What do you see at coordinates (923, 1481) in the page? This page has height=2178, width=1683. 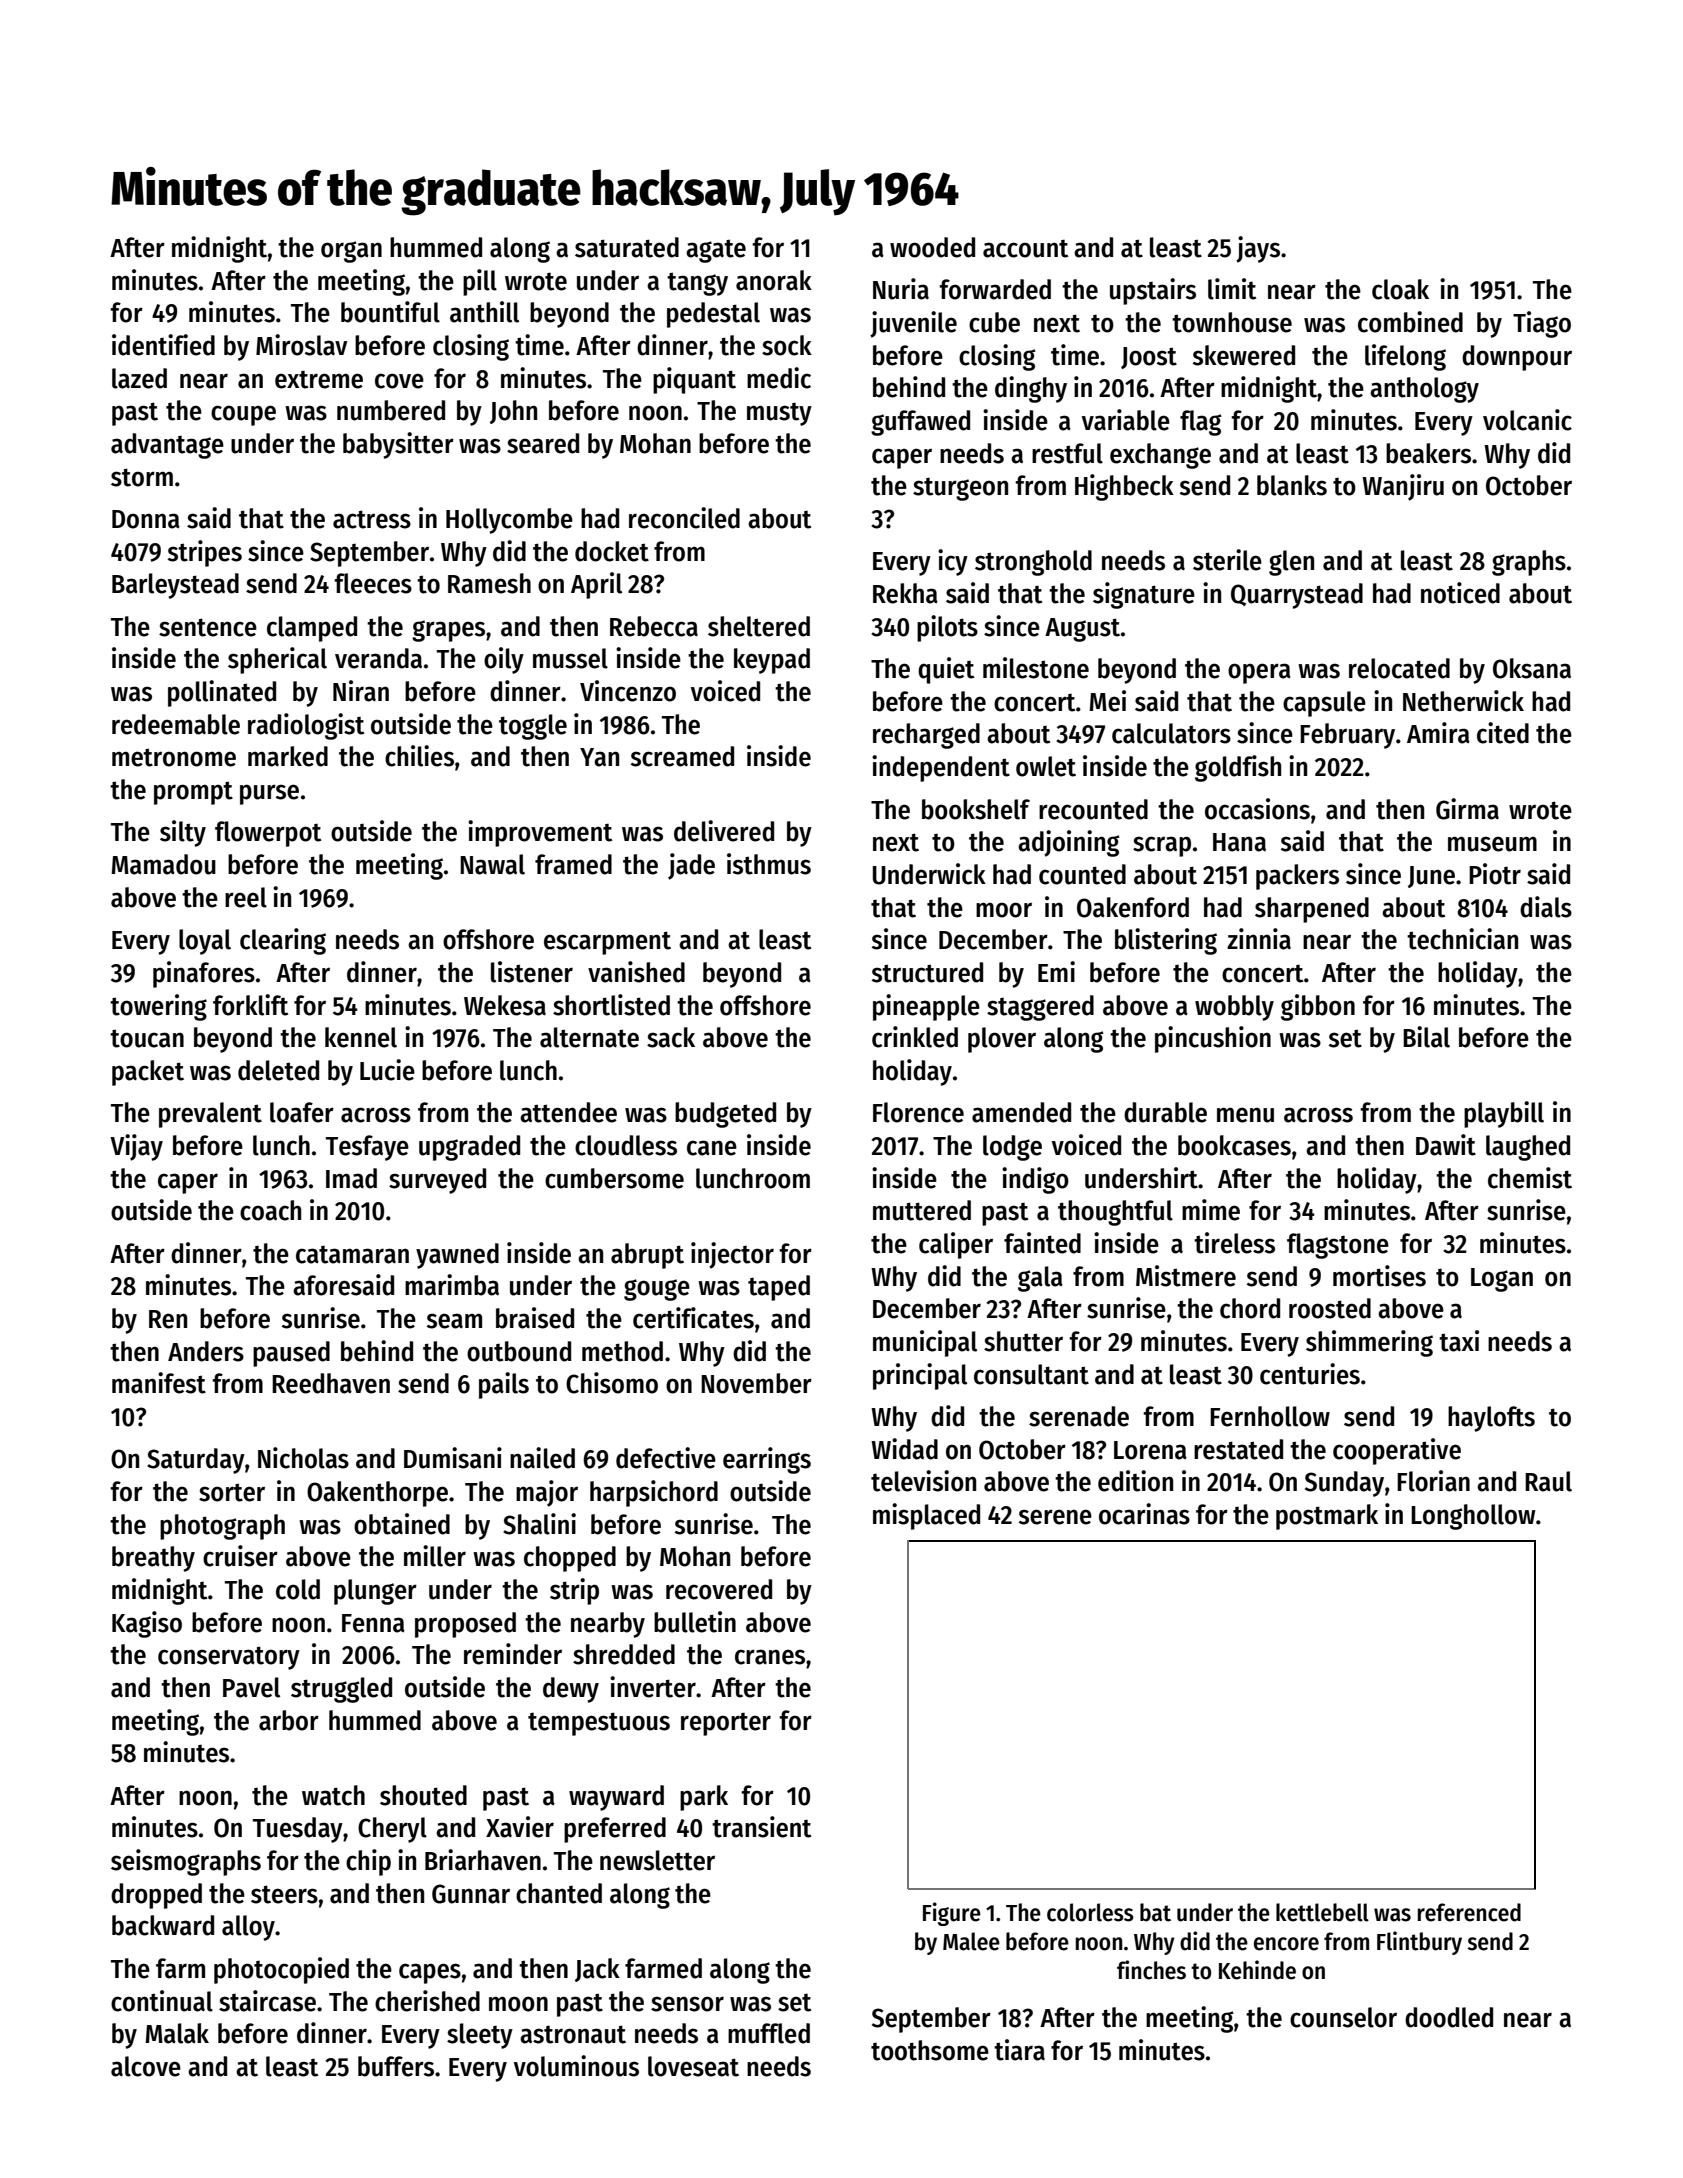 I see `television` at bounding box center [923, 1481].
